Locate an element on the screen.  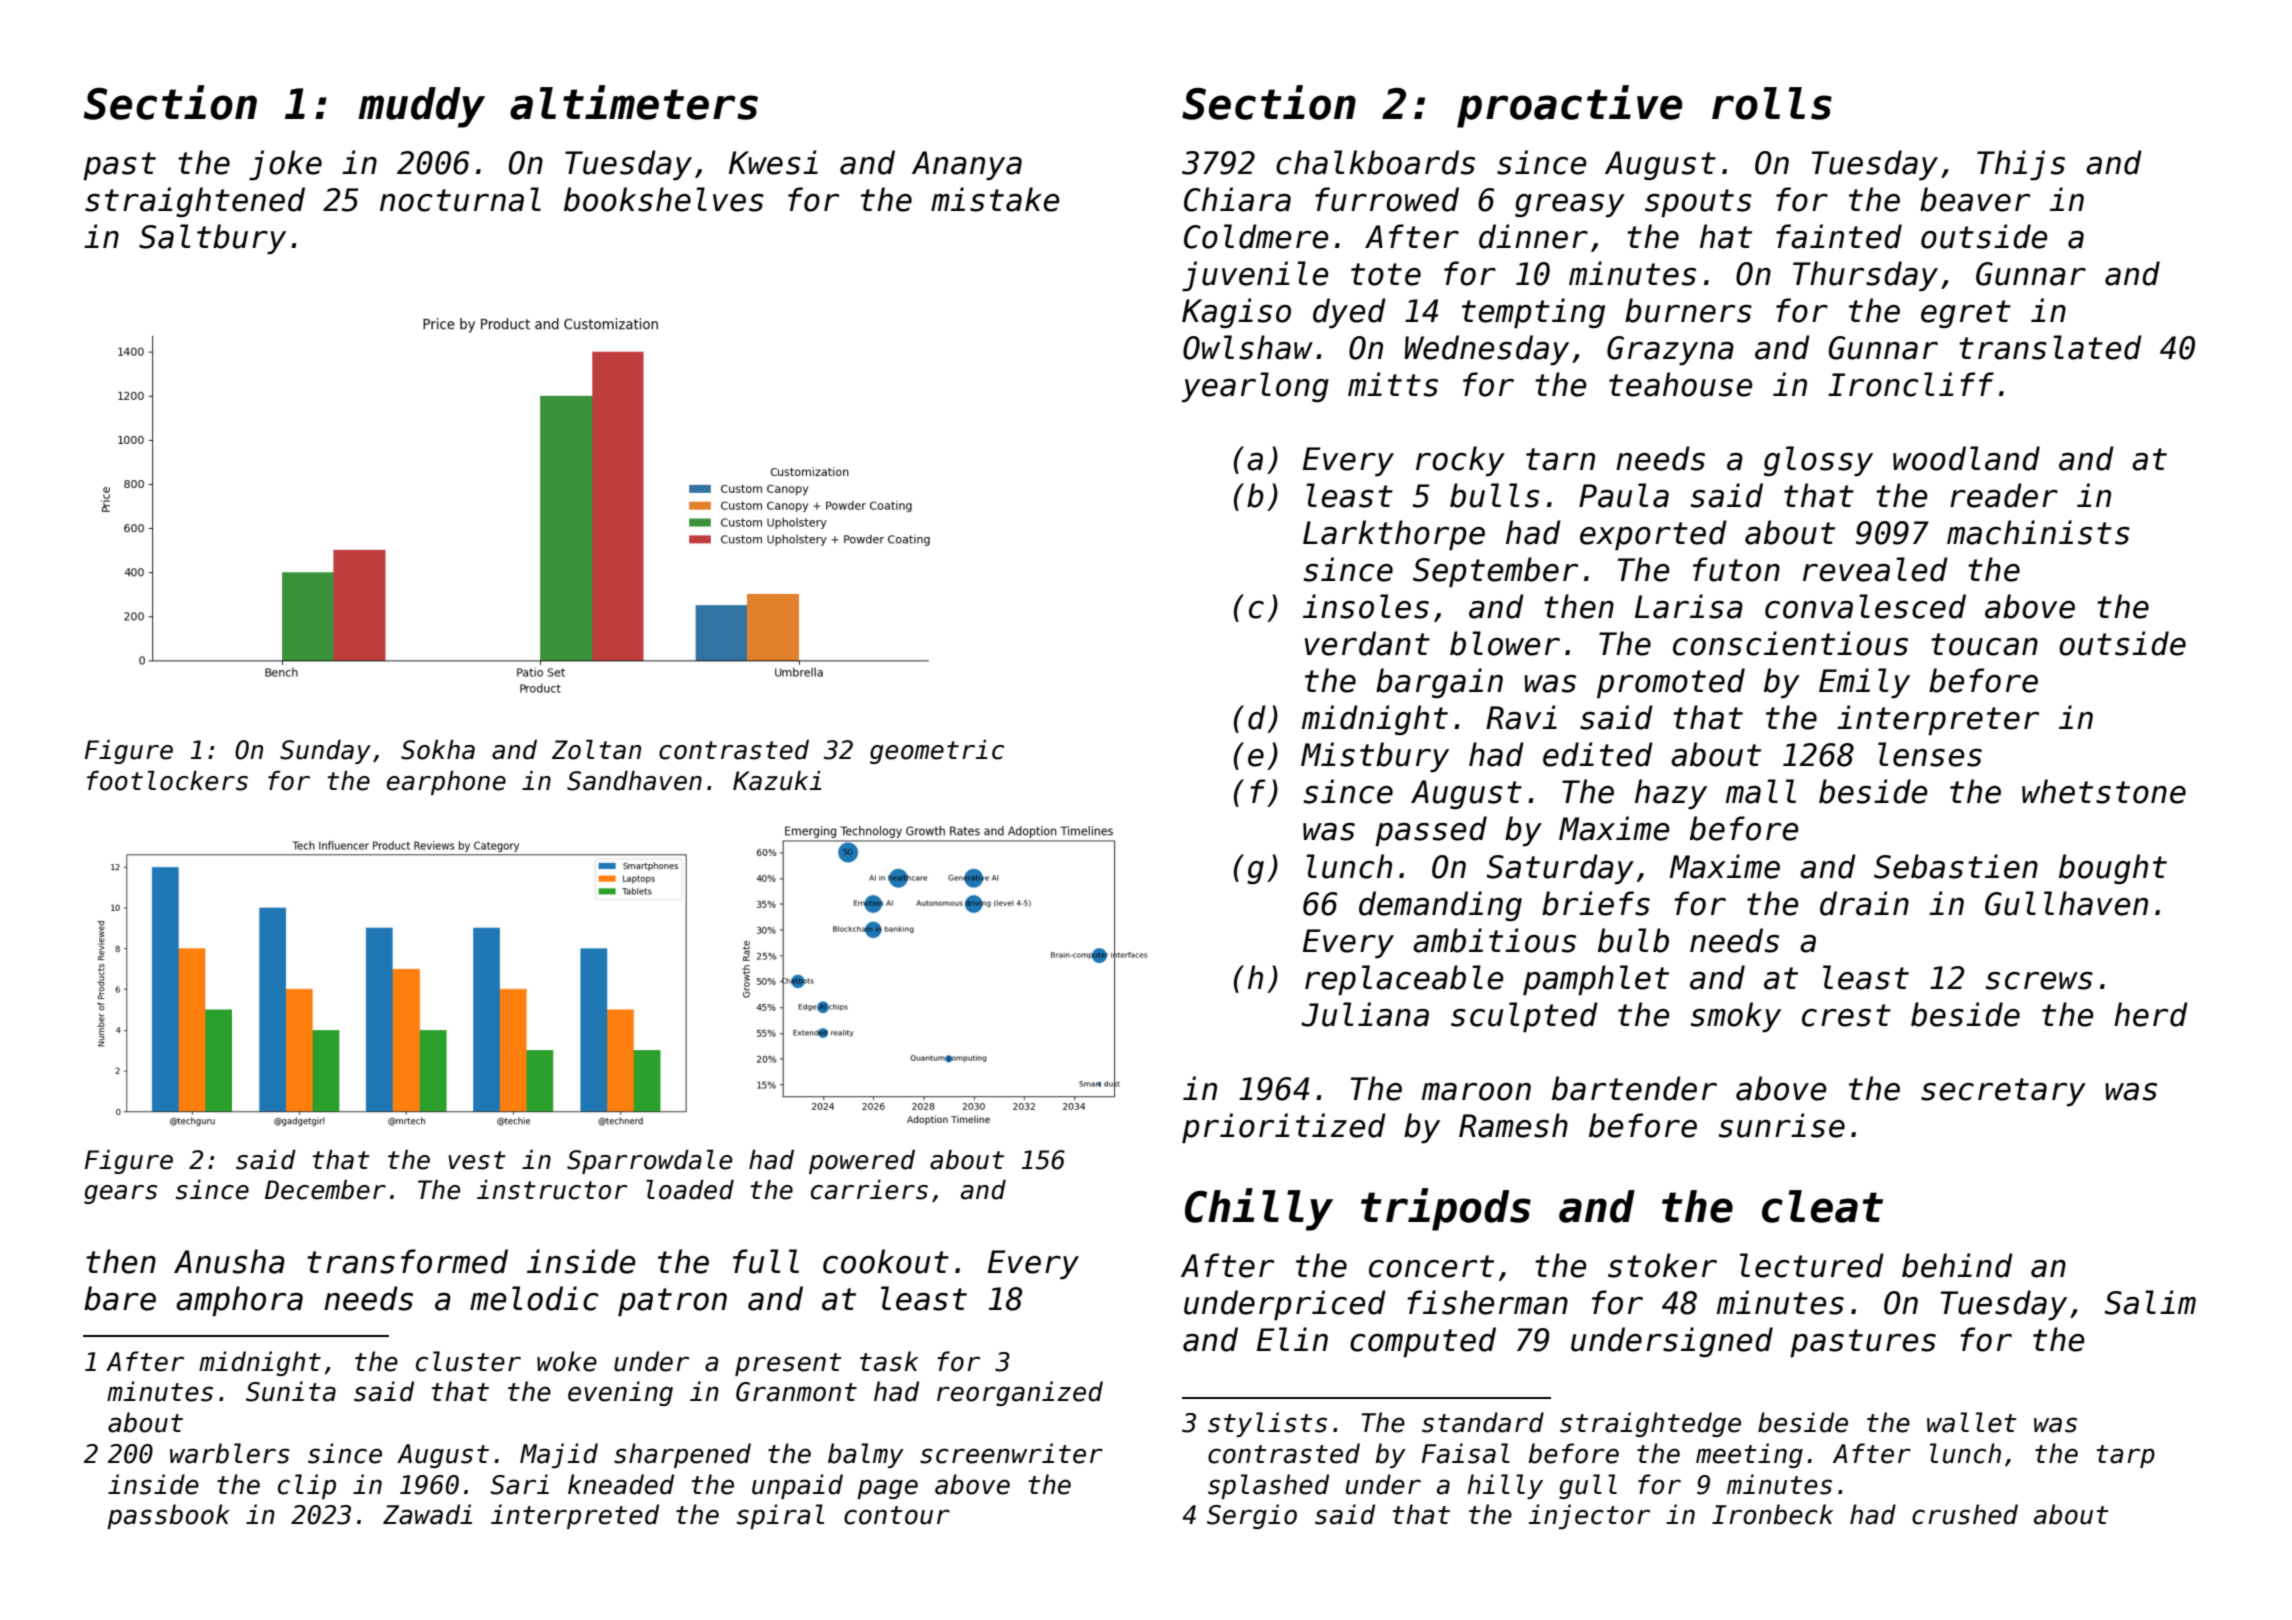
fisherman is located at coordinates (1487, 1302).
